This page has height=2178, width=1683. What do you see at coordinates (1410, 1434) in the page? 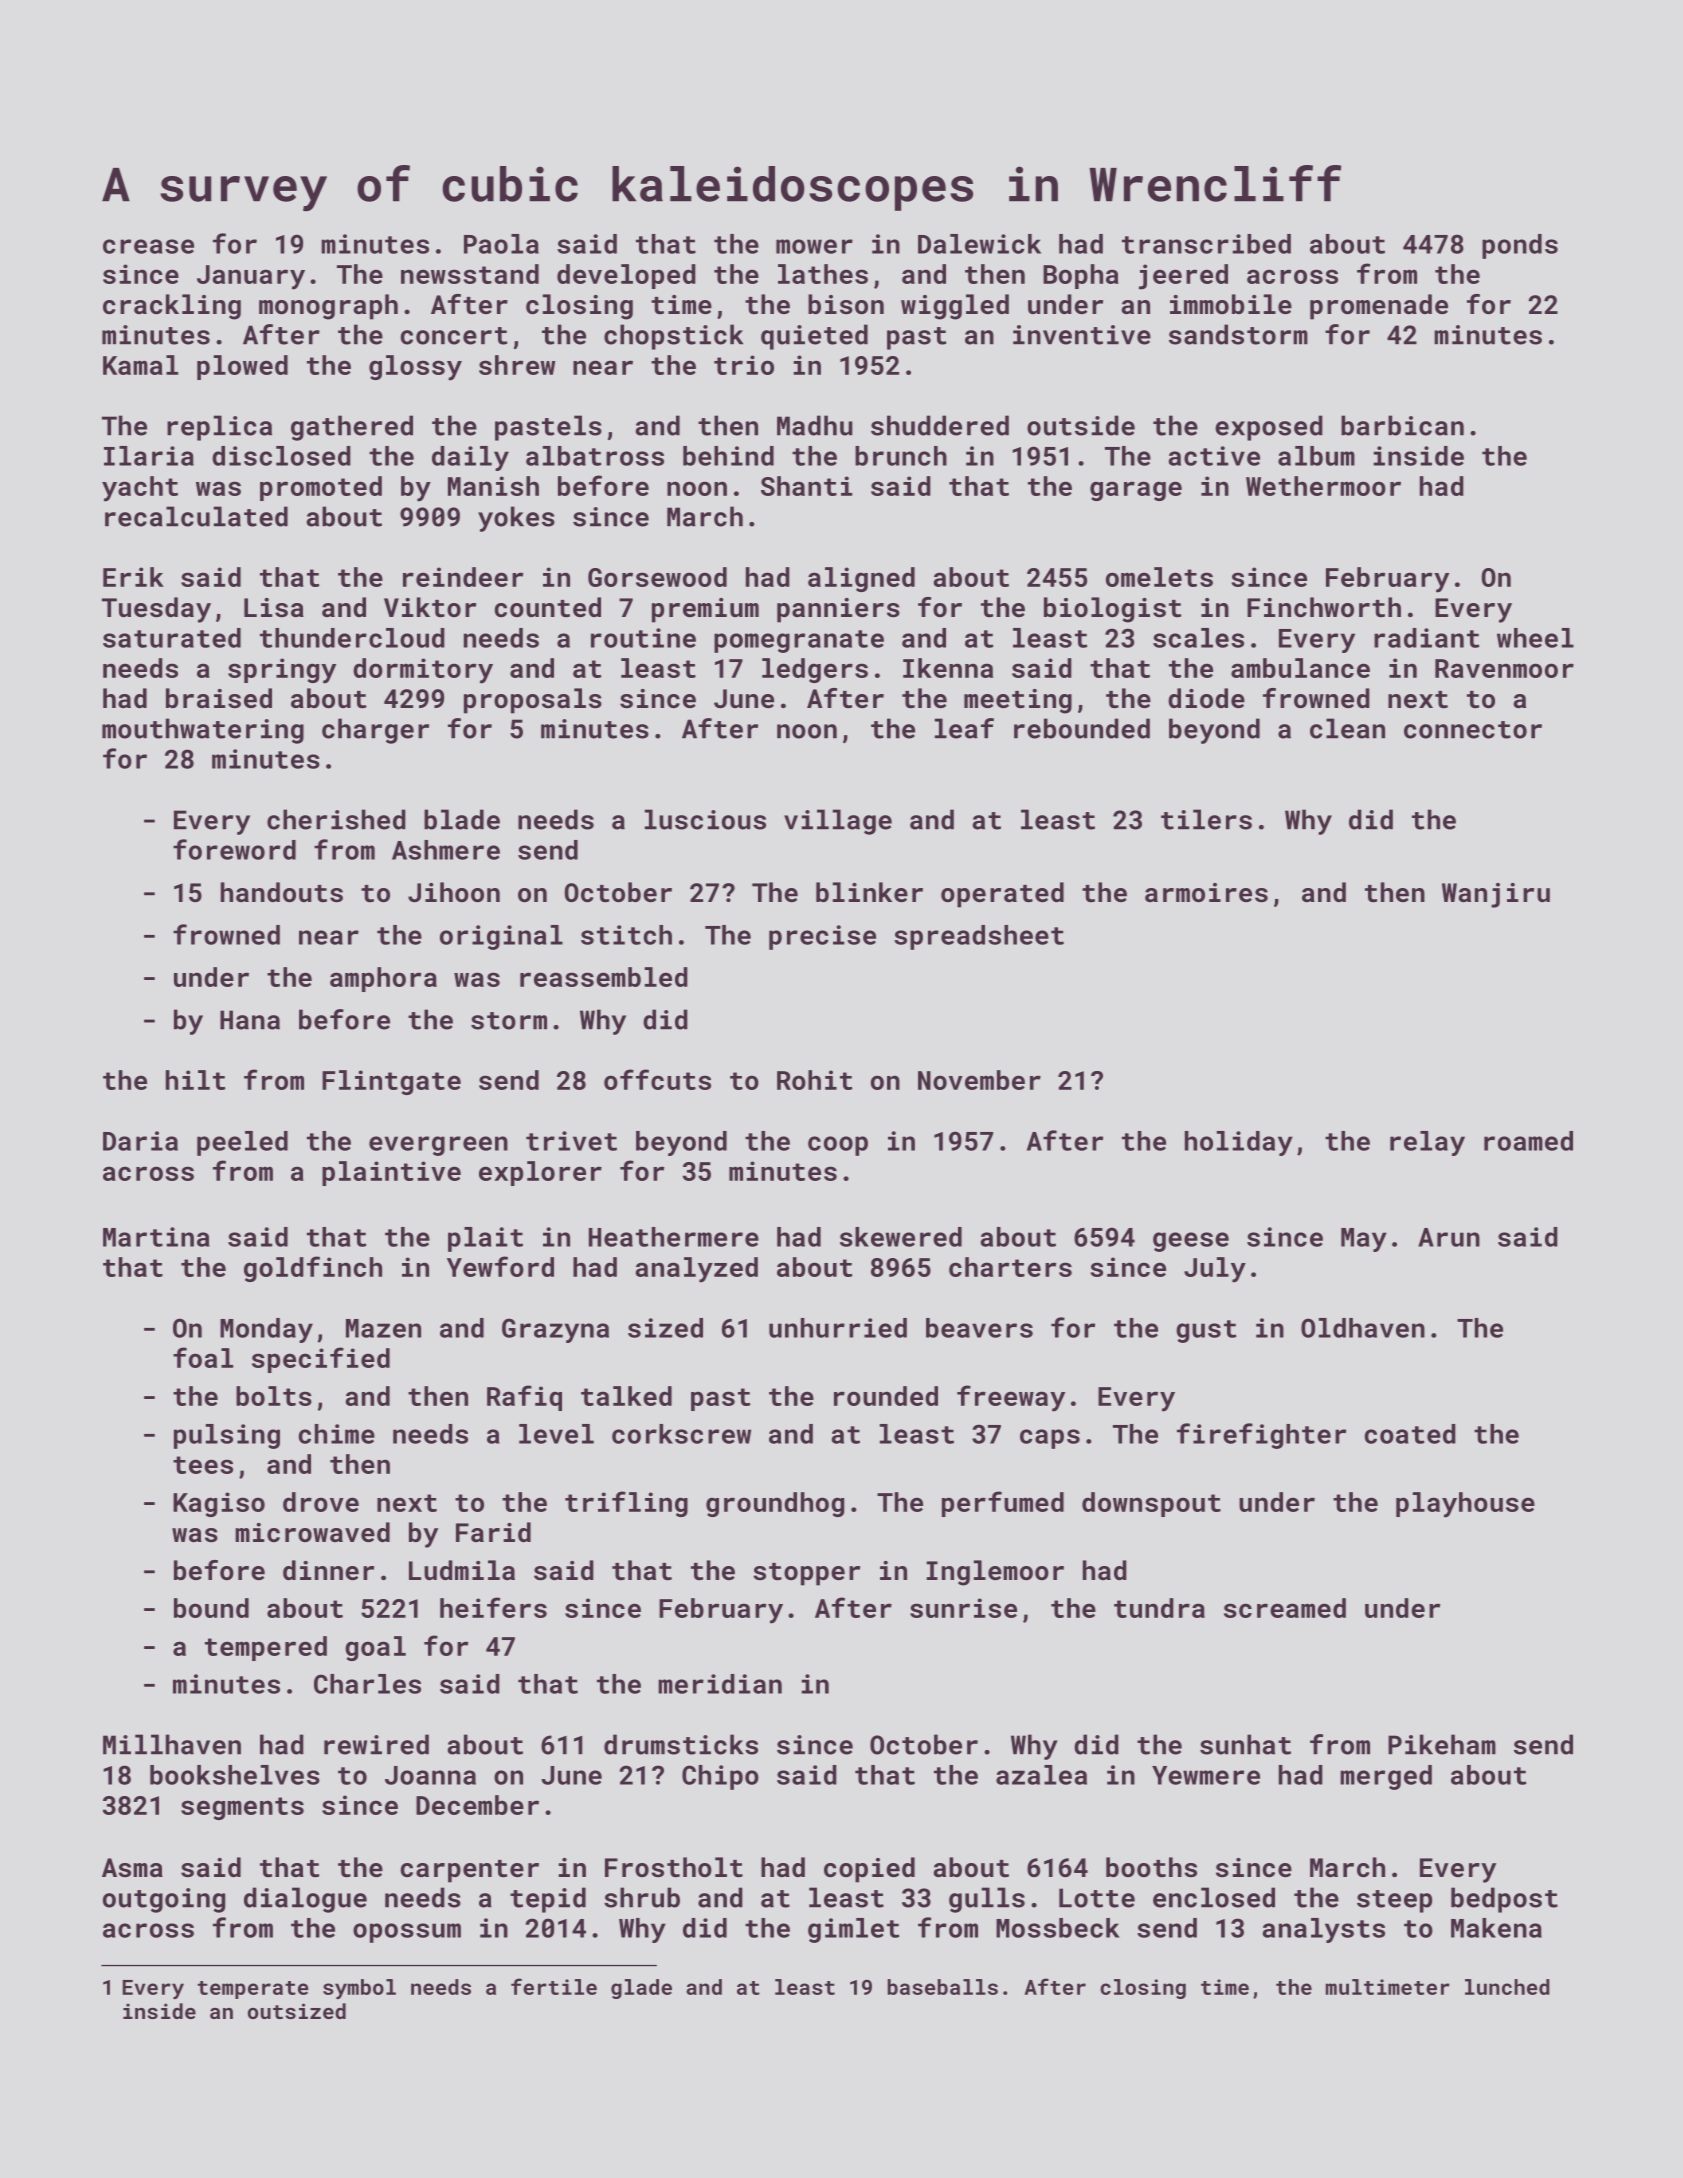
I see `coated` at bounding box center [1410, 1434].
